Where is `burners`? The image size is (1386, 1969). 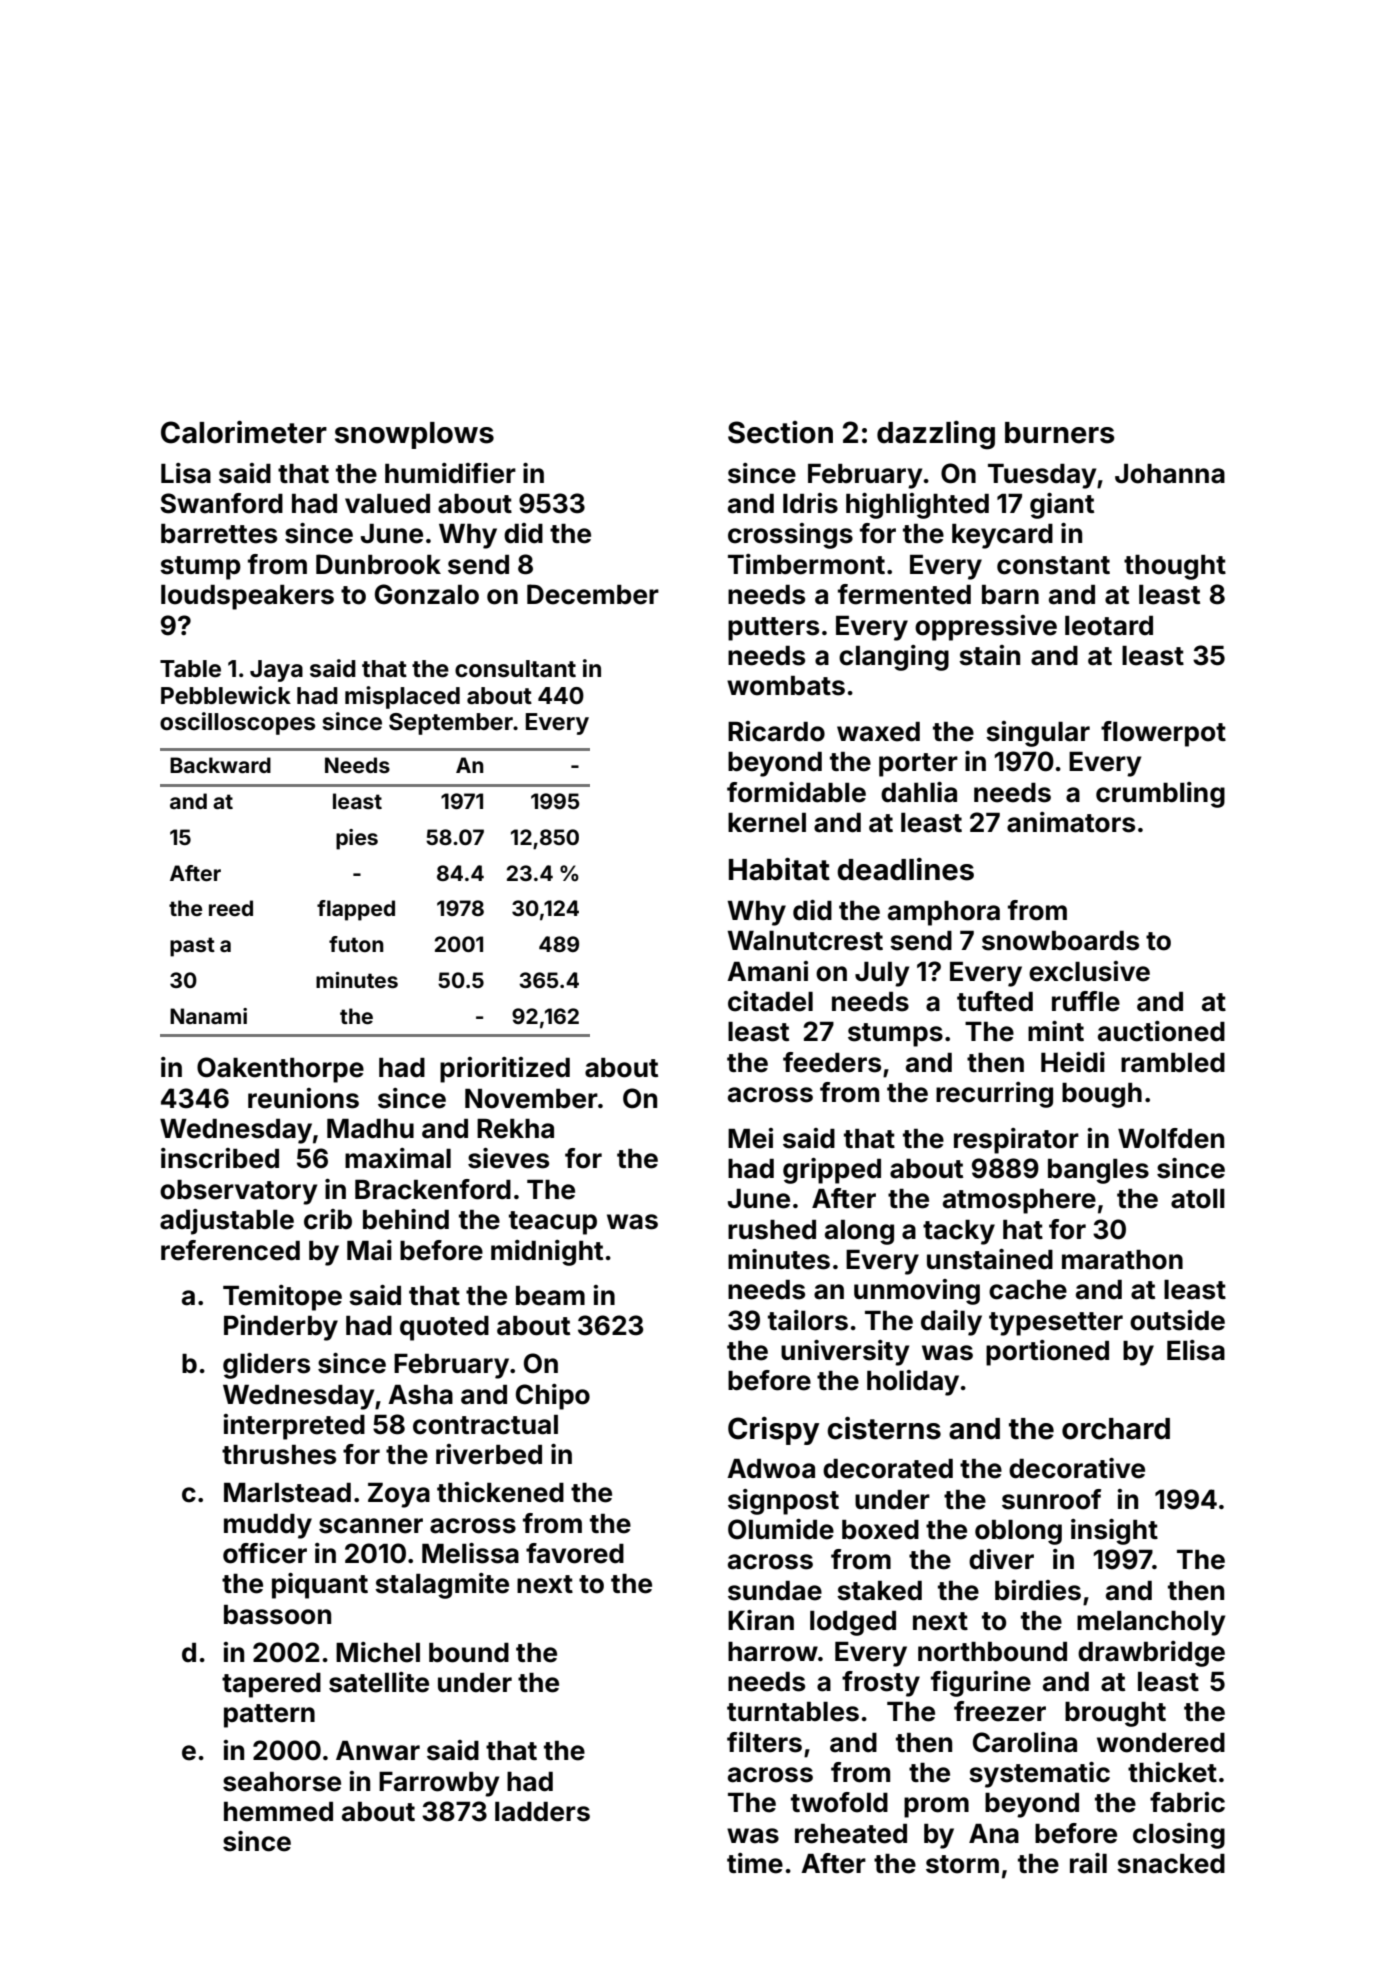
burners is located at coordinates (1060, 433).
